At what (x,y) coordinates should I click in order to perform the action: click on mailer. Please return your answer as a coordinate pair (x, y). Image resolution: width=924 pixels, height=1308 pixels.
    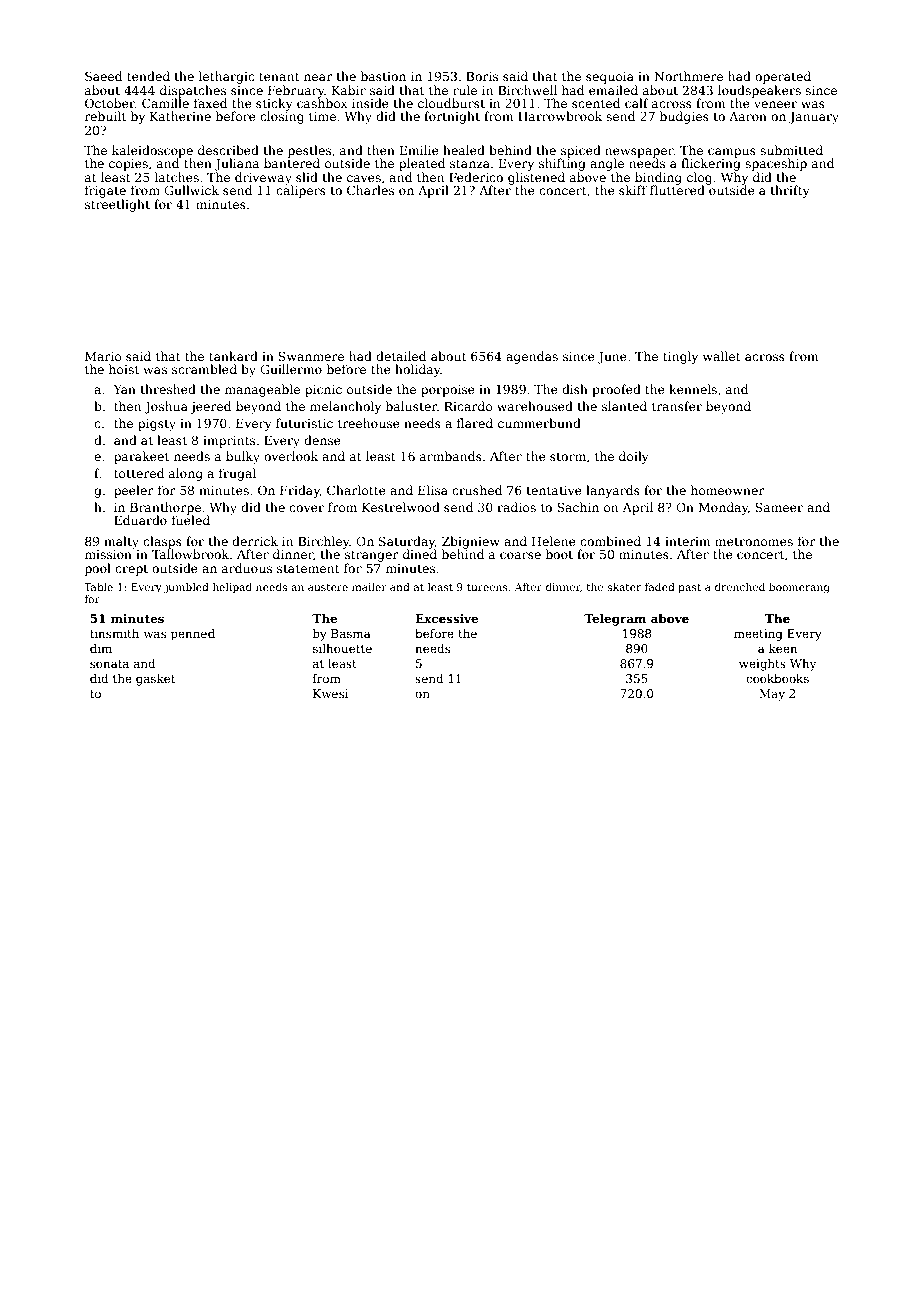
    Looking at the image, I should click on (369, 587).
